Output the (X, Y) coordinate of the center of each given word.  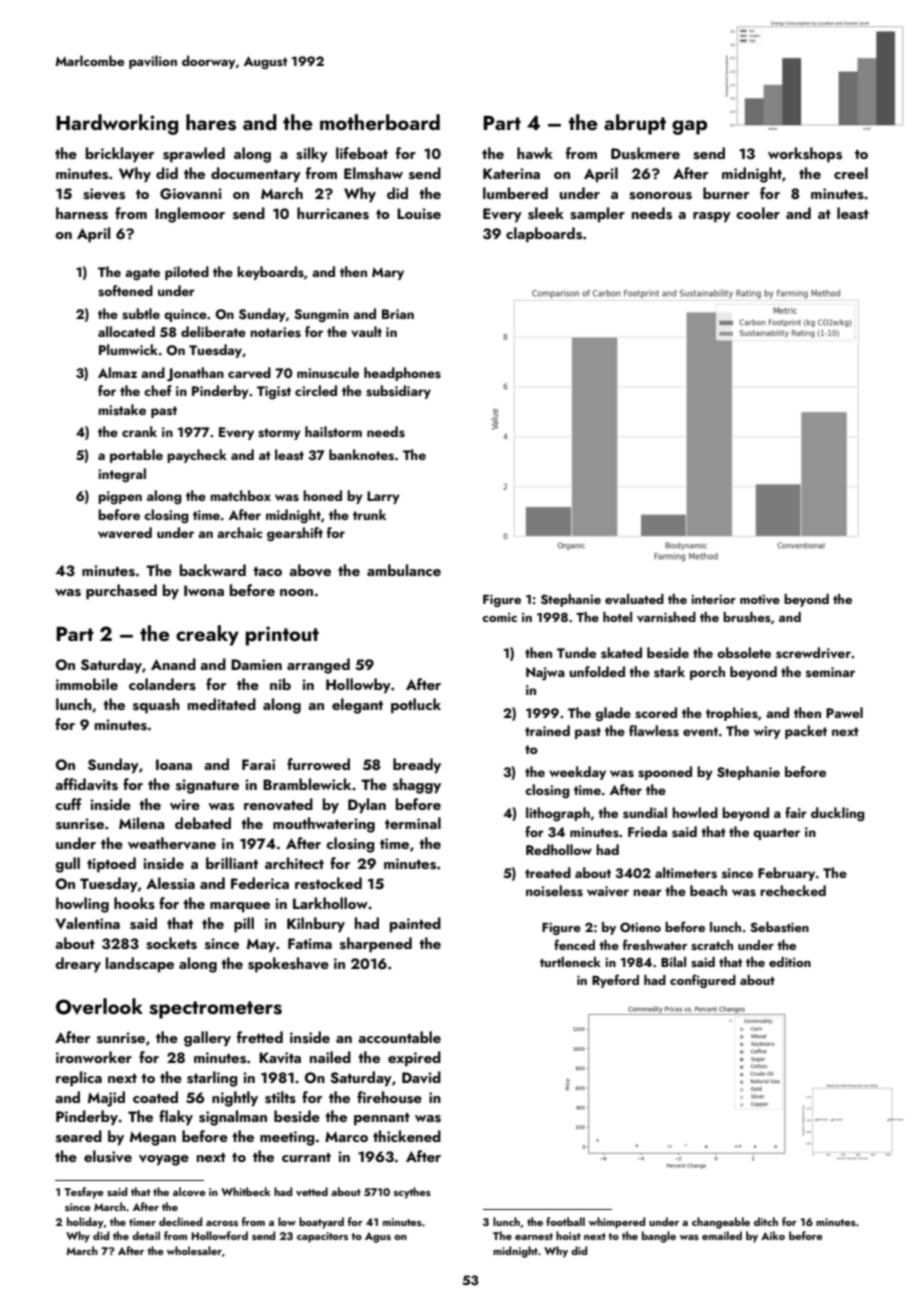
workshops (805, 155)
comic (499, 617)
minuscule (328, 373)
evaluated (634, 599)
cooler (758, 213)
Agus (378, 1237)
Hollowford (219, 1235)
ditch (766, 1221)
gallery (207, 1039)
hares (211, 122)
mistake (122, 410)
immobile (87, 684)
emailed (722, 1235)
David (421, 1077)
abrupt (635, 124)
